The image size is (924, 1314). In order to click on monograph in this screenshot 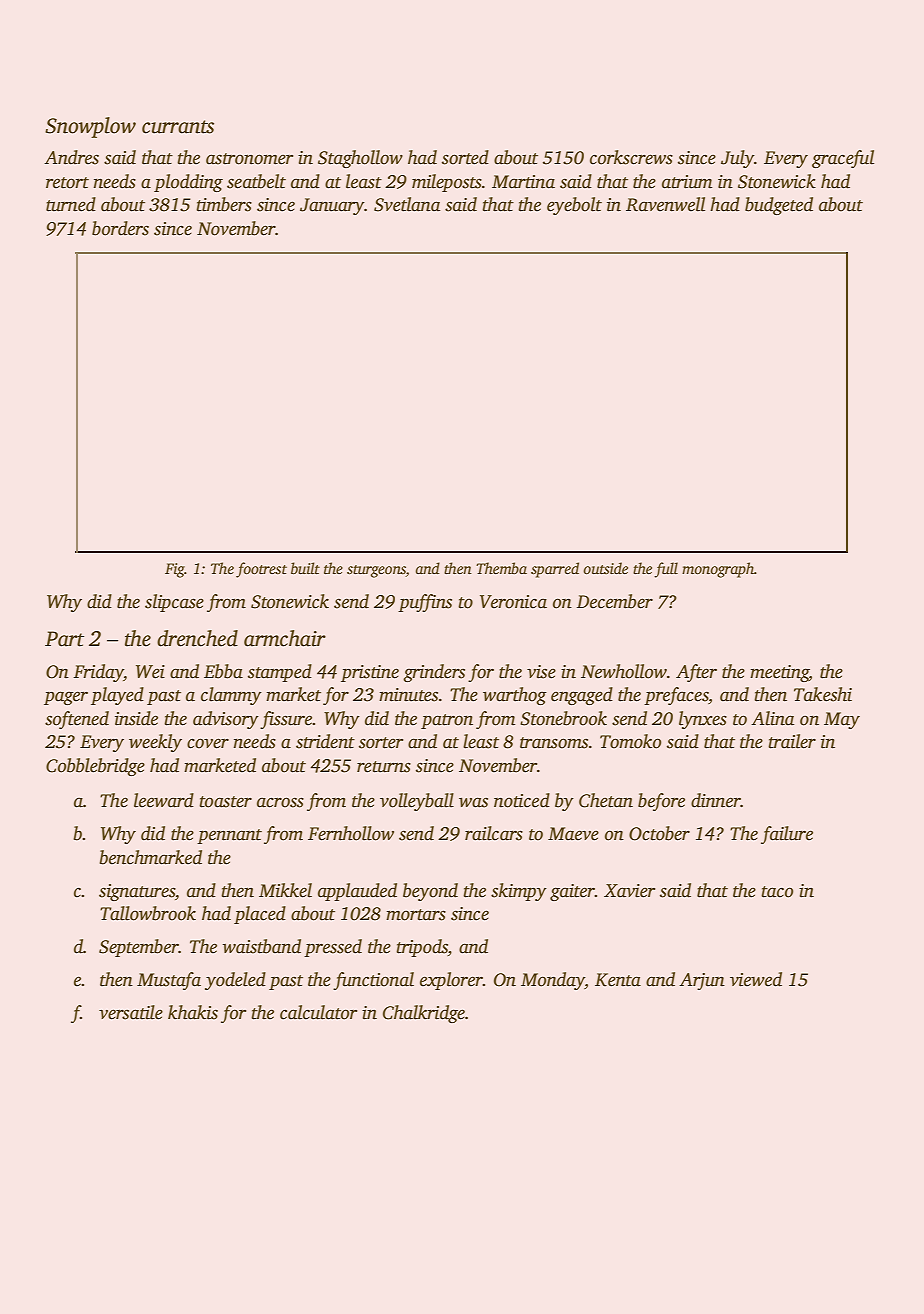, I will do `click(718, 570)`.
